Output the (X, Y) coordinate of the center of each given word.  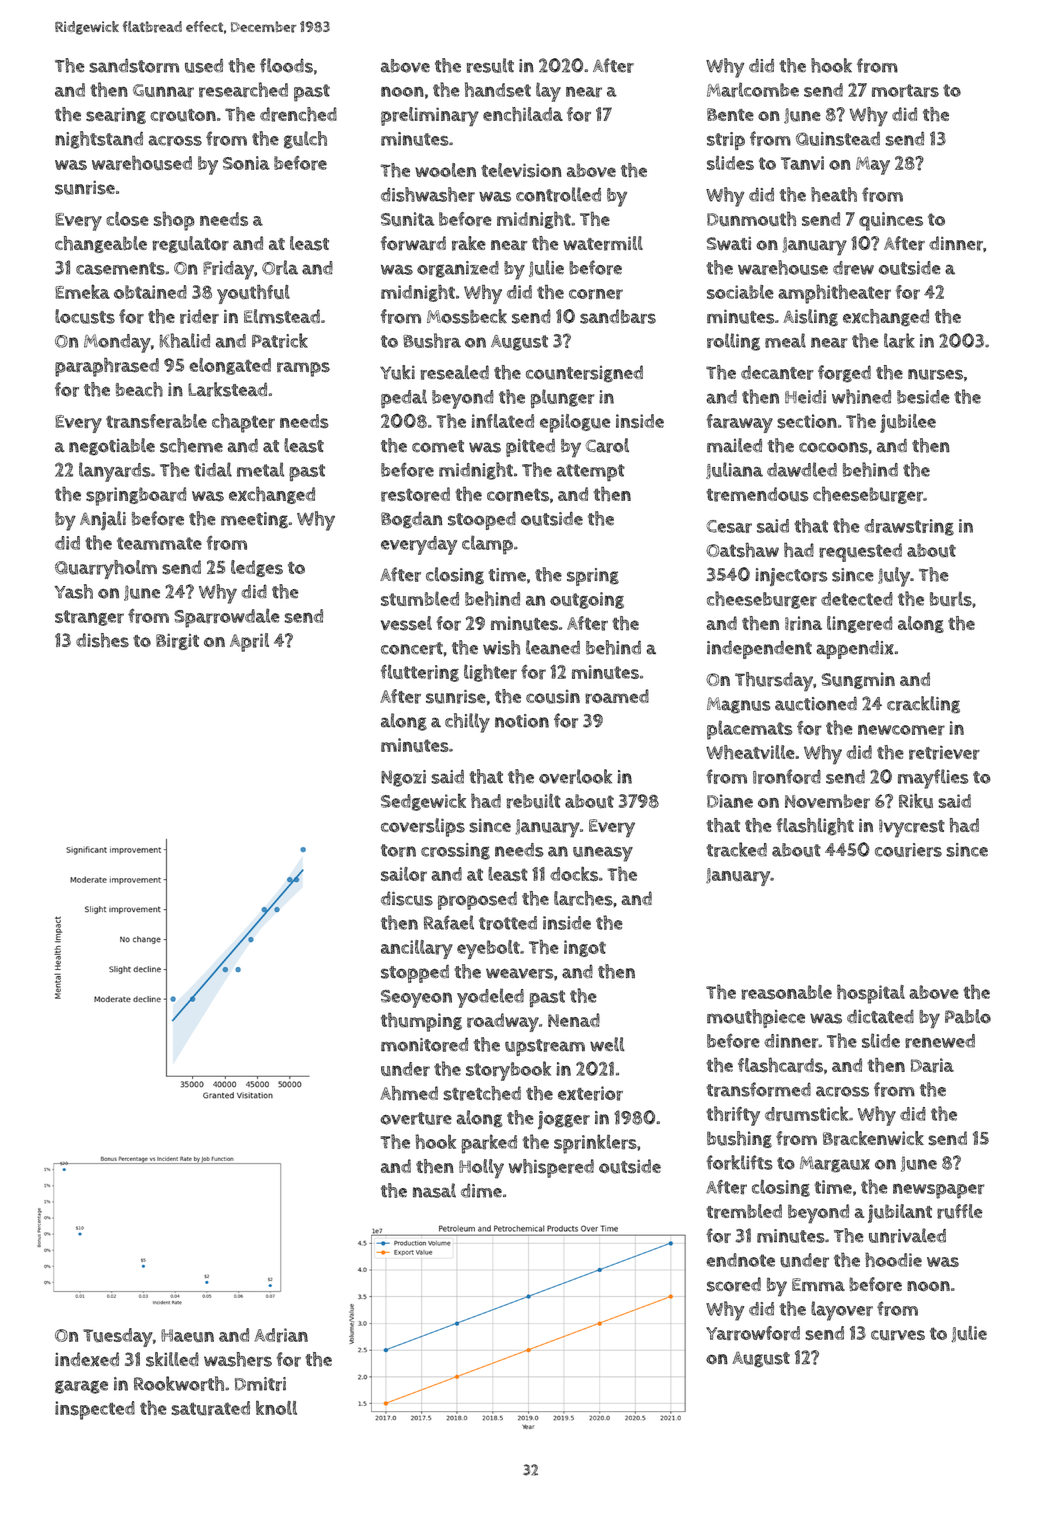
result (490, 65)
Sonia (246, 163)
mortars (905, 91)
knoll (276, 1407)
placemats (750, 730)
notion (522, 721)
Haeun (187, 1335)
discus (407, 898)
